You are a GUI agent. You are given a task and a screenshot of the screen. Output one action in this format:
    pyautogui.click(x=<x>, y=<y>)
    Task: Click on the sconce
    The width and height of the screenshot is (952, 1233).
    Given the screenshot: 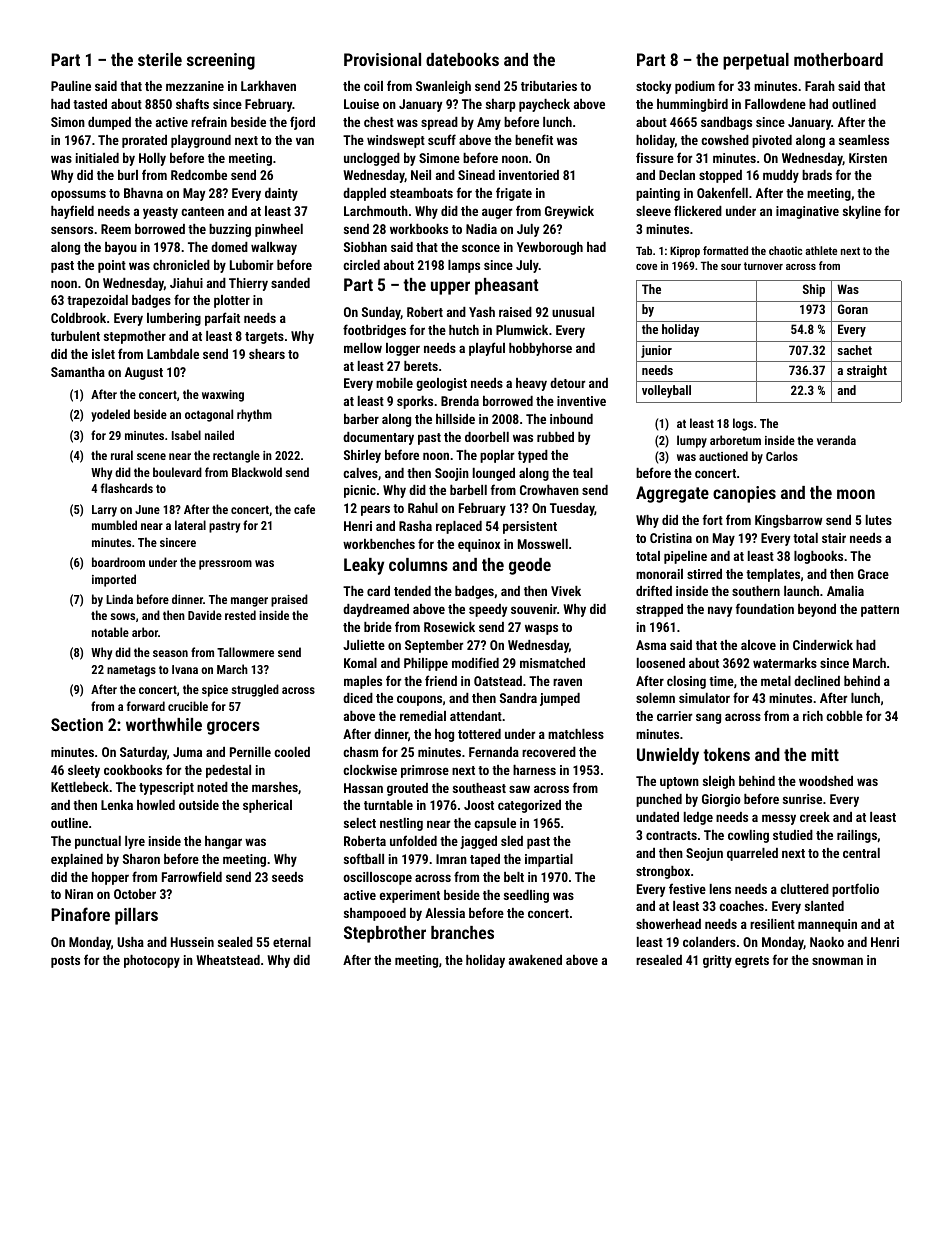 What is the action you would take?
    pyautogui.click(x=481, y=248)
